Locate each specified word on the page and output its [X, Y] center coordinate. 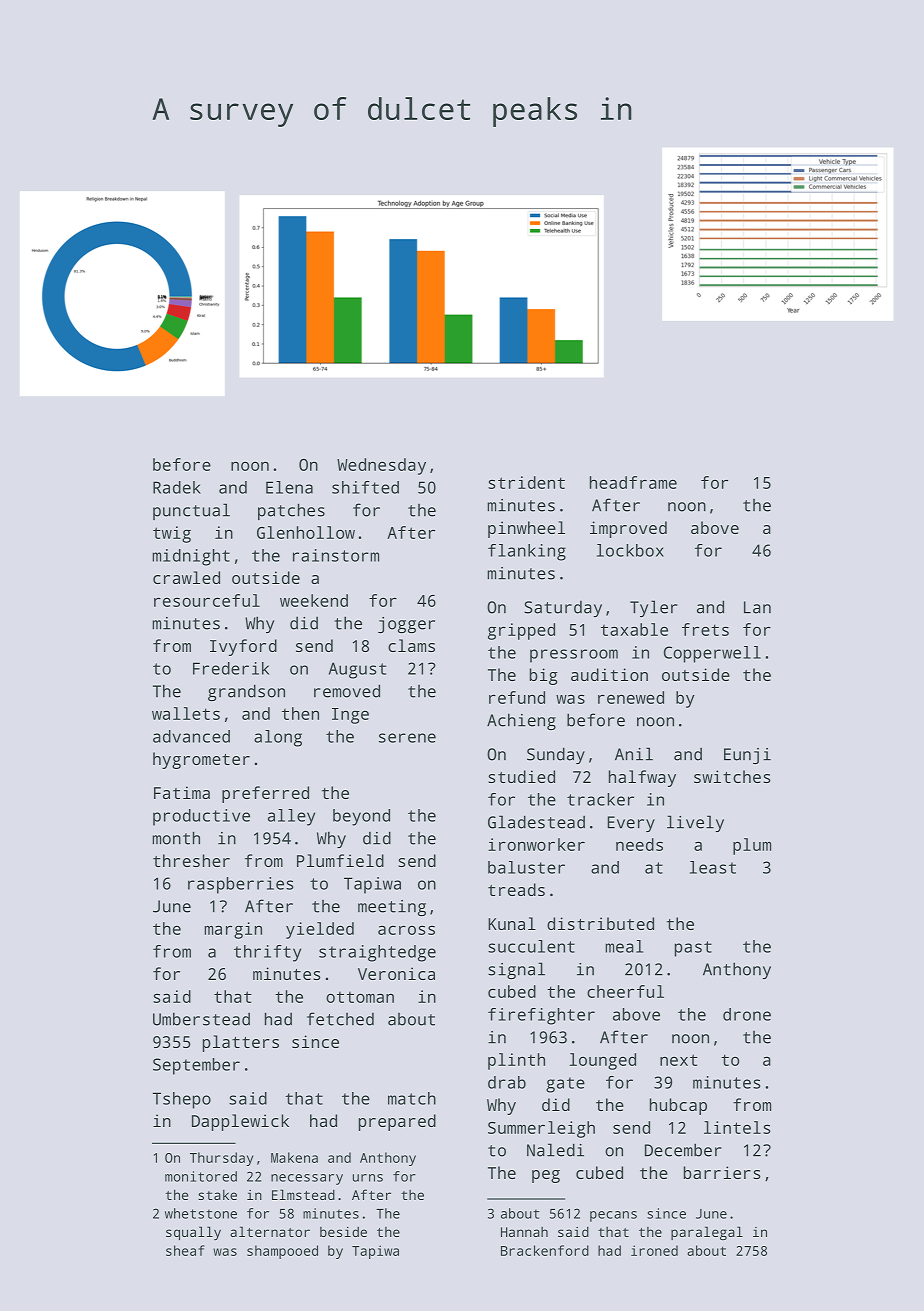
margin [233, 930]
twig [172, 534]
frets [705, 629]
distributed [600, 923]
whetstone [201, 1213]
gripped [521, 631]
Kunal [512, 923]
